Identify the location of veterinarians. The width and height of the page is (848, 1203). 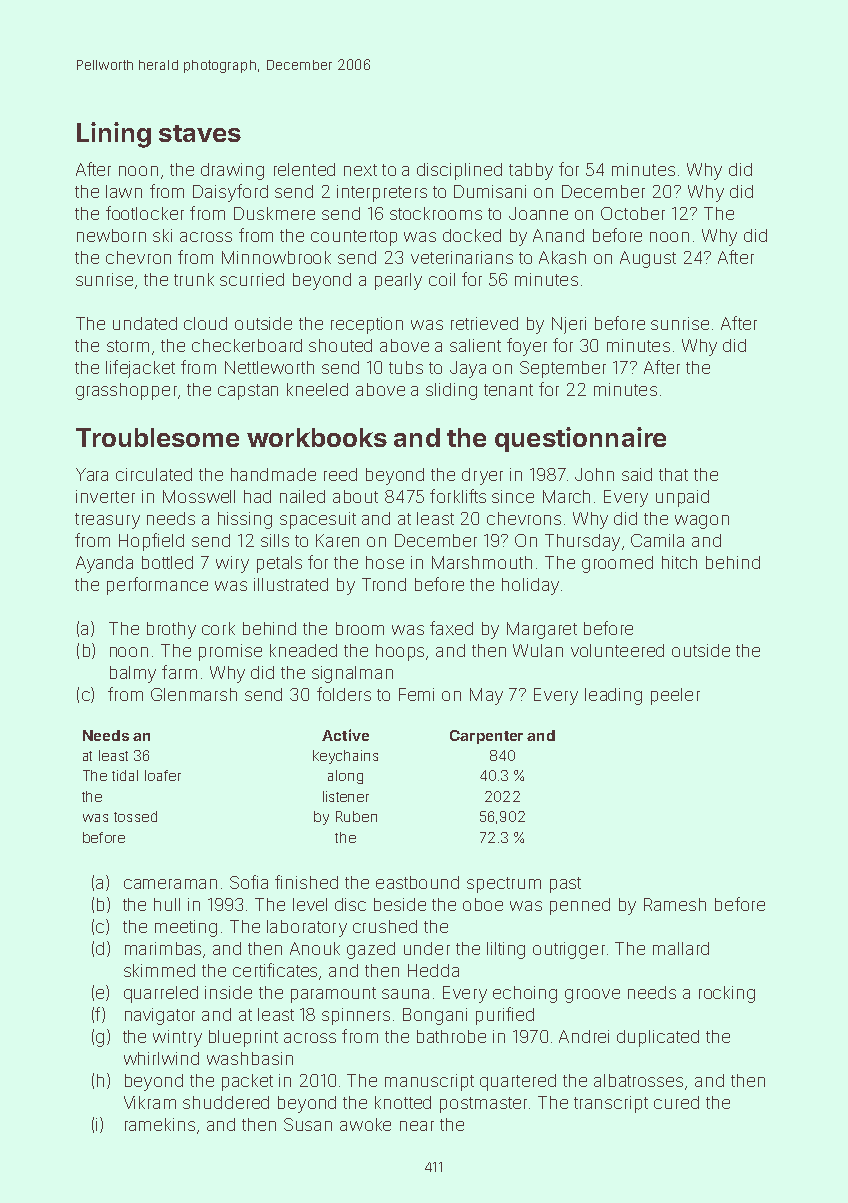
(462, 257).
